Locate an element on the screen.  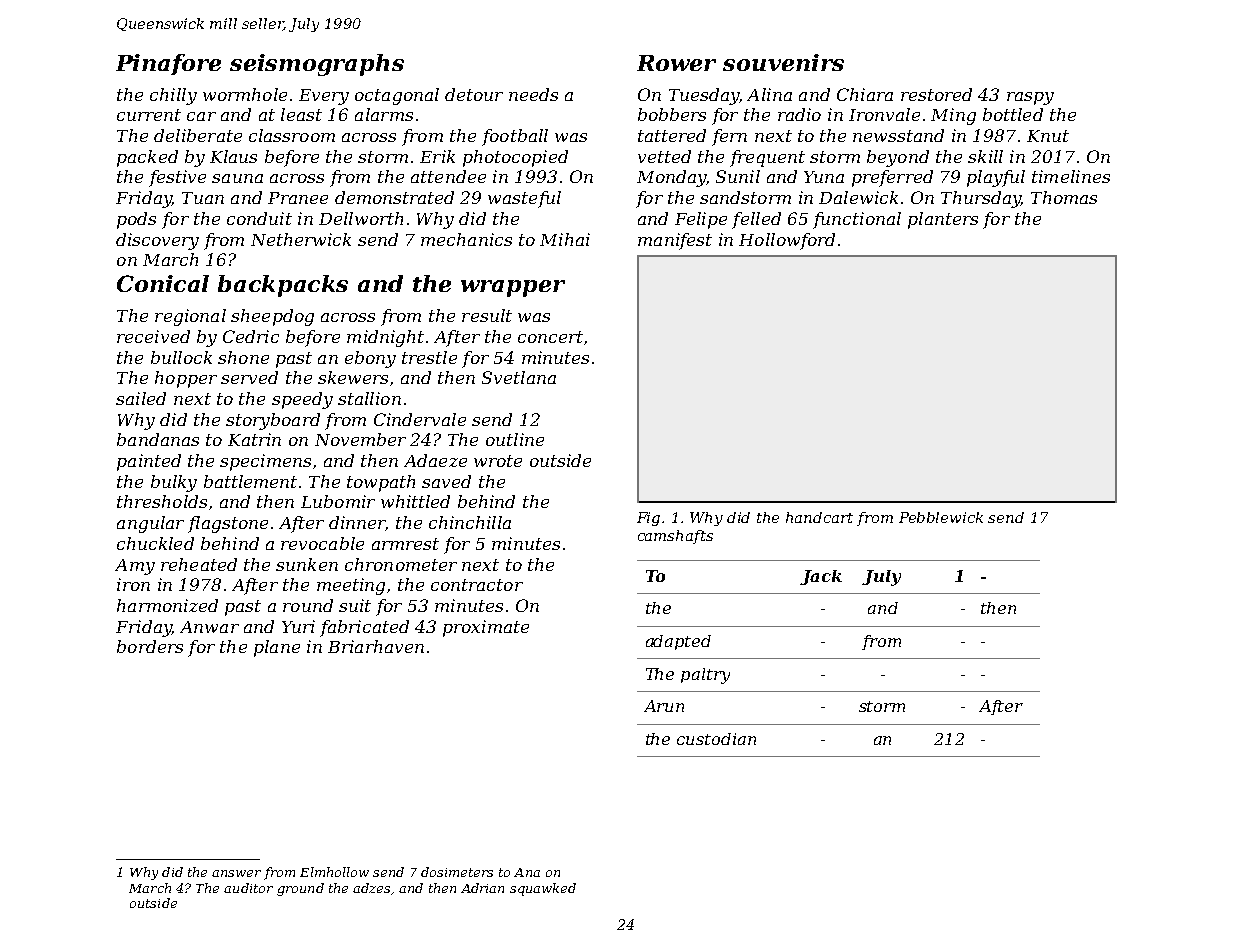
squawked is located at coordinates (543, 889).
